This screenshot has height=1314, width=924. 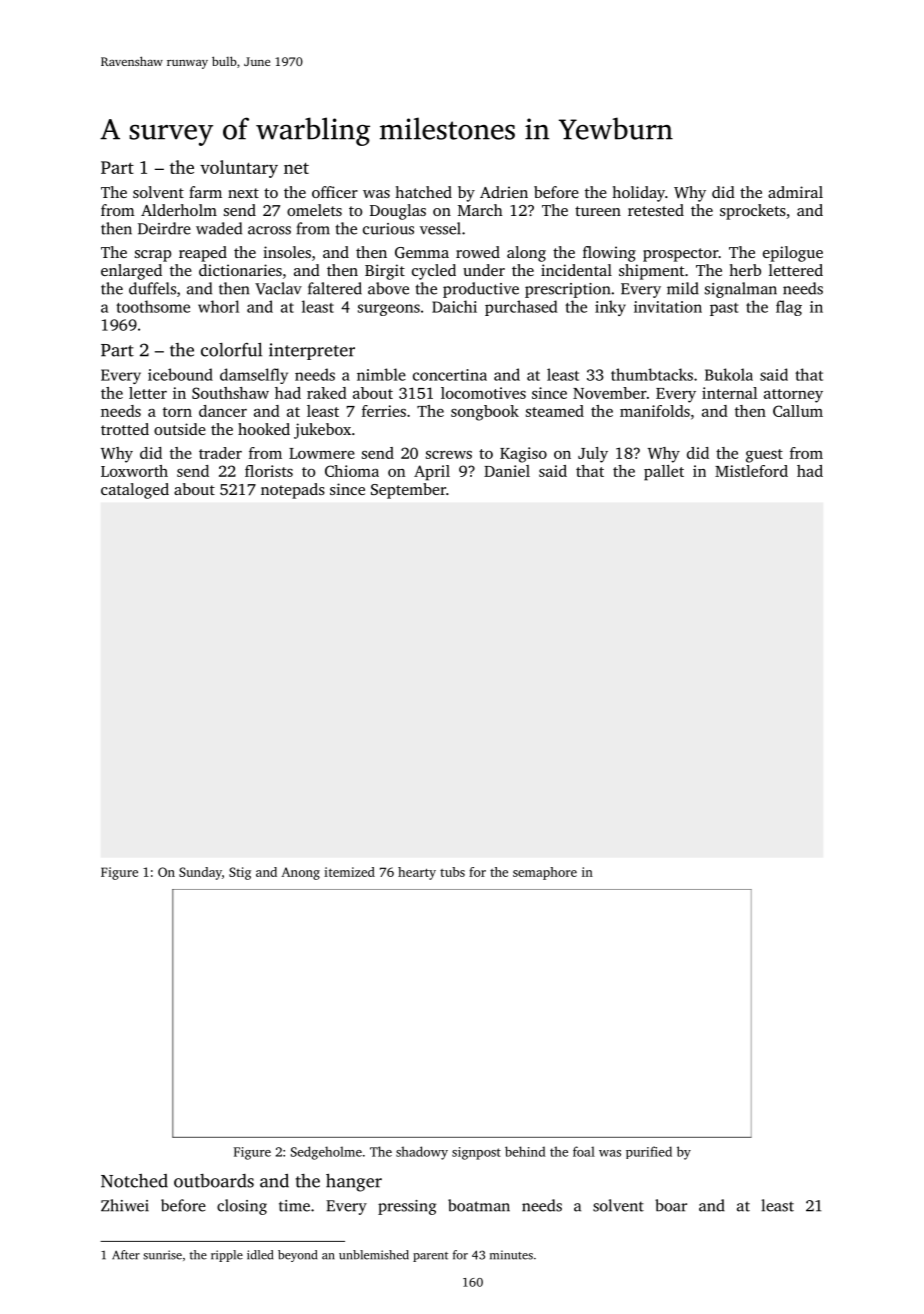 I want to click on semaphore, so click(x=545, y=873).
